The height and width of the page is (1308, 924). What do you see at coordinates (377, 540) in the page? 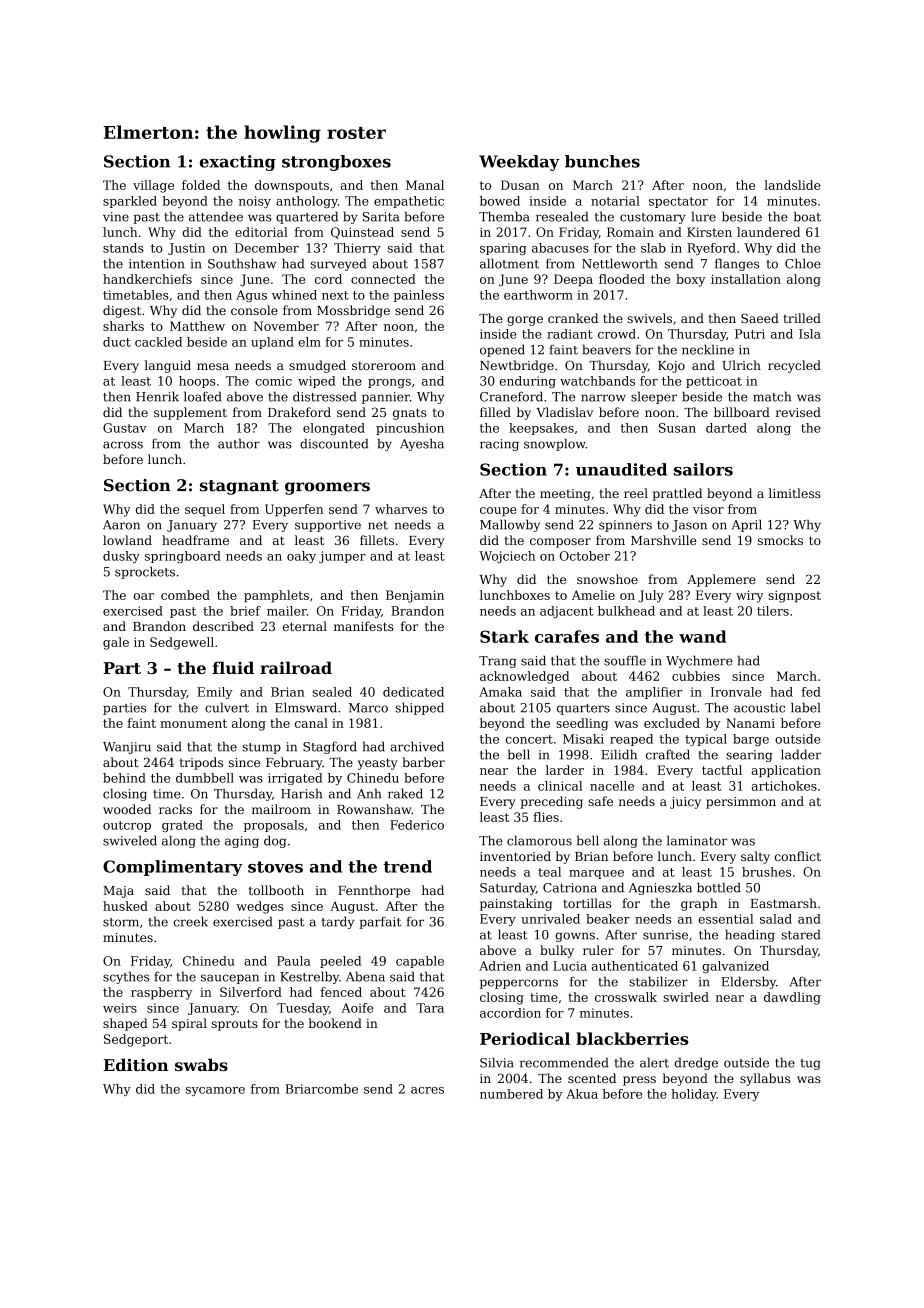
I see `fillets` at bounding box center [377, 540].
